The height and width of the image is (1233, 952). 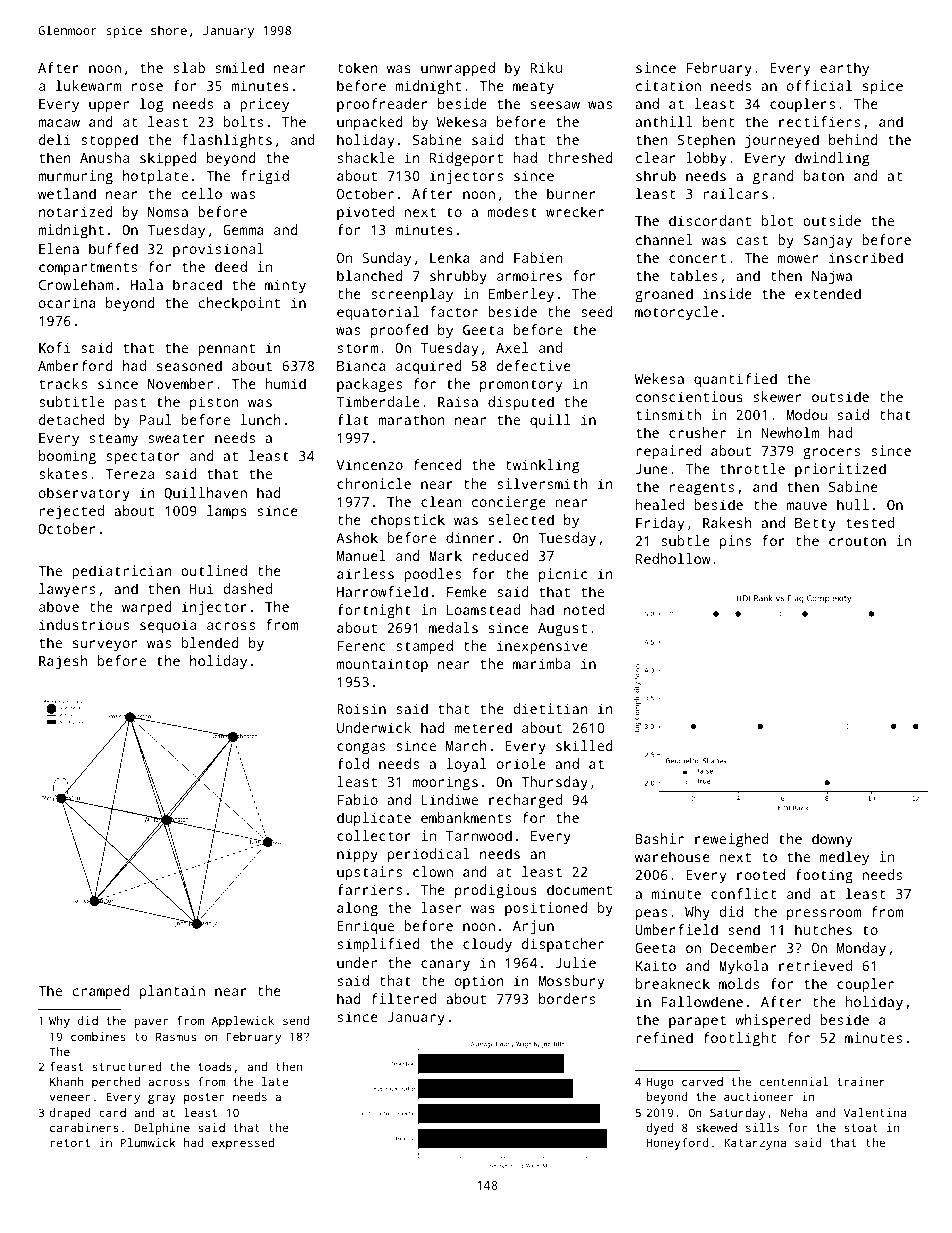 What do you see at coordinates (697, 432) in the image?
I see `crusher` at bounding box center [697, 432].
